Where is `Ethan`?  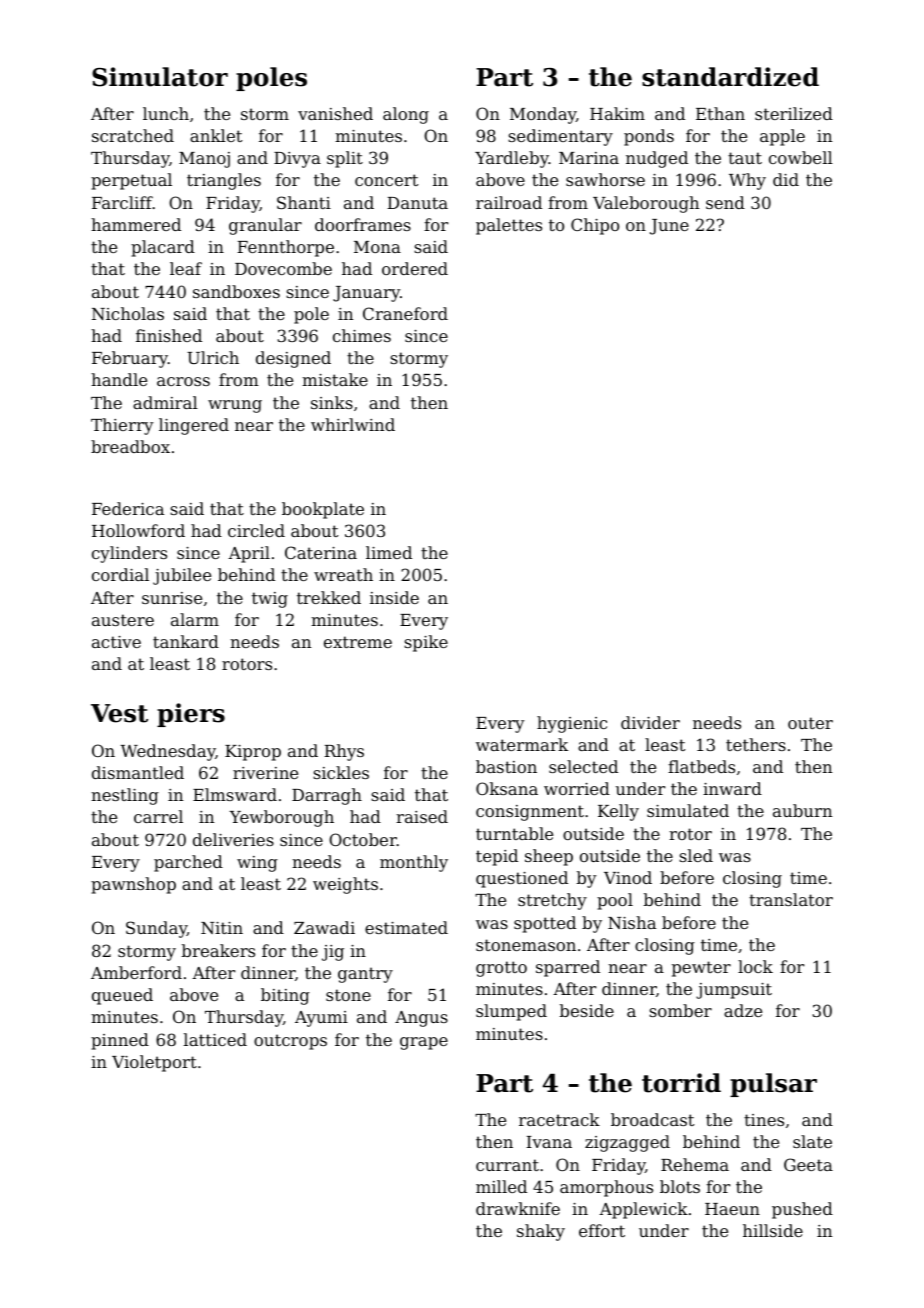
Ethan is located at coordinates (720, 113).
